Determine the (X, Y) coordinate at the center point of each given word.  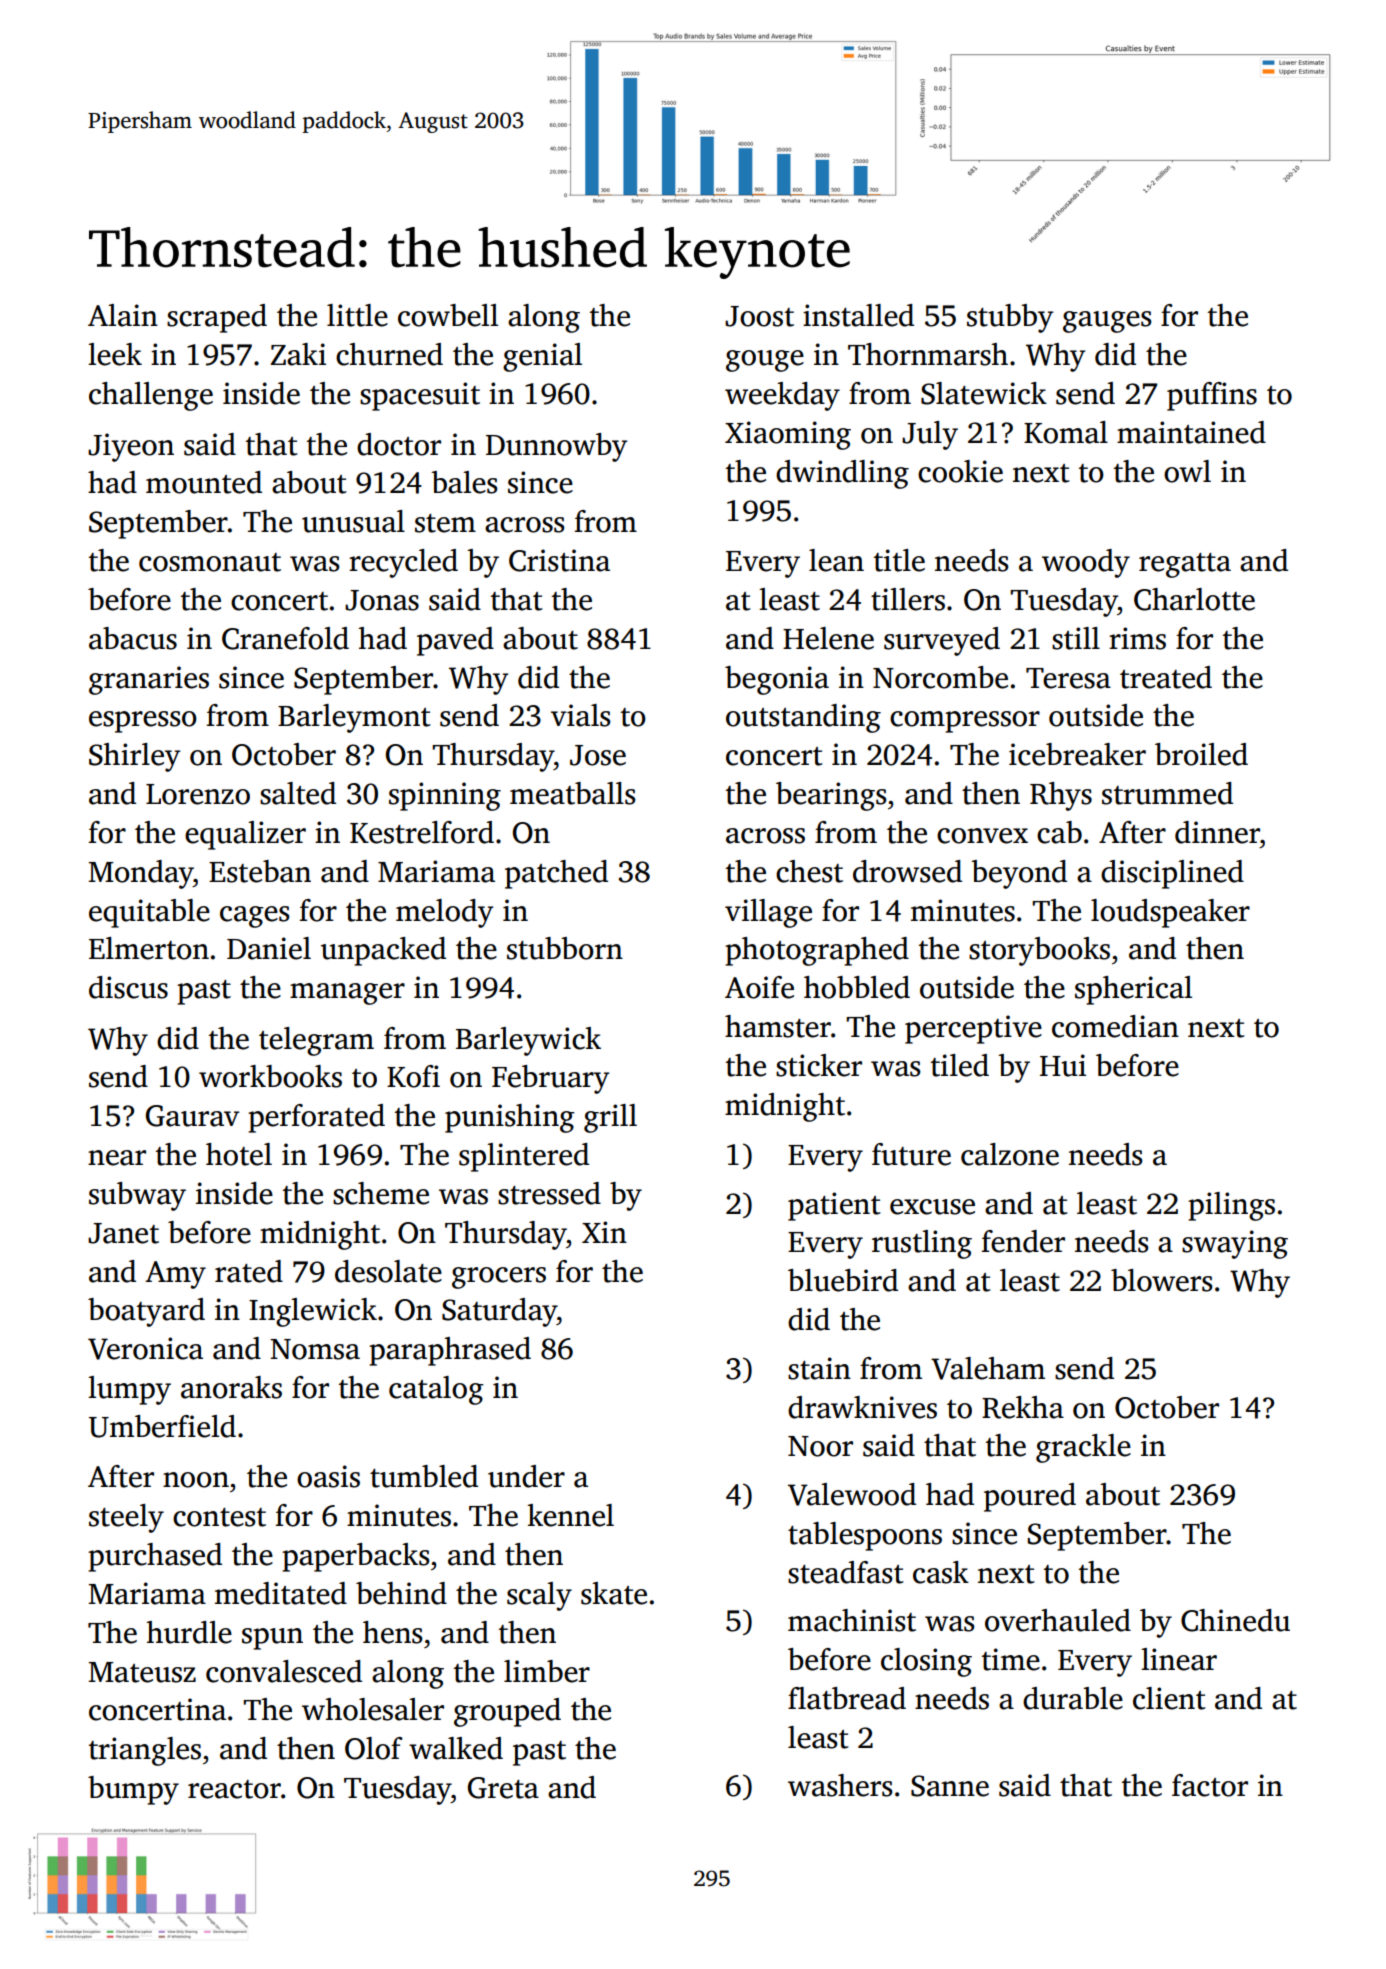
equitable (149, 913)
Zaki (298, 354)
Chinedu (1235, 1620)
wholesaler (373, 1709)
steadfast (846, 1572)
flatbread (847, 1698)
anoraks (231, 1387)
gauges (1107, 322)
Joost (759, 316)
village (768, 913)
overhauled (1058, 1620)
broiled (1201, 754)
